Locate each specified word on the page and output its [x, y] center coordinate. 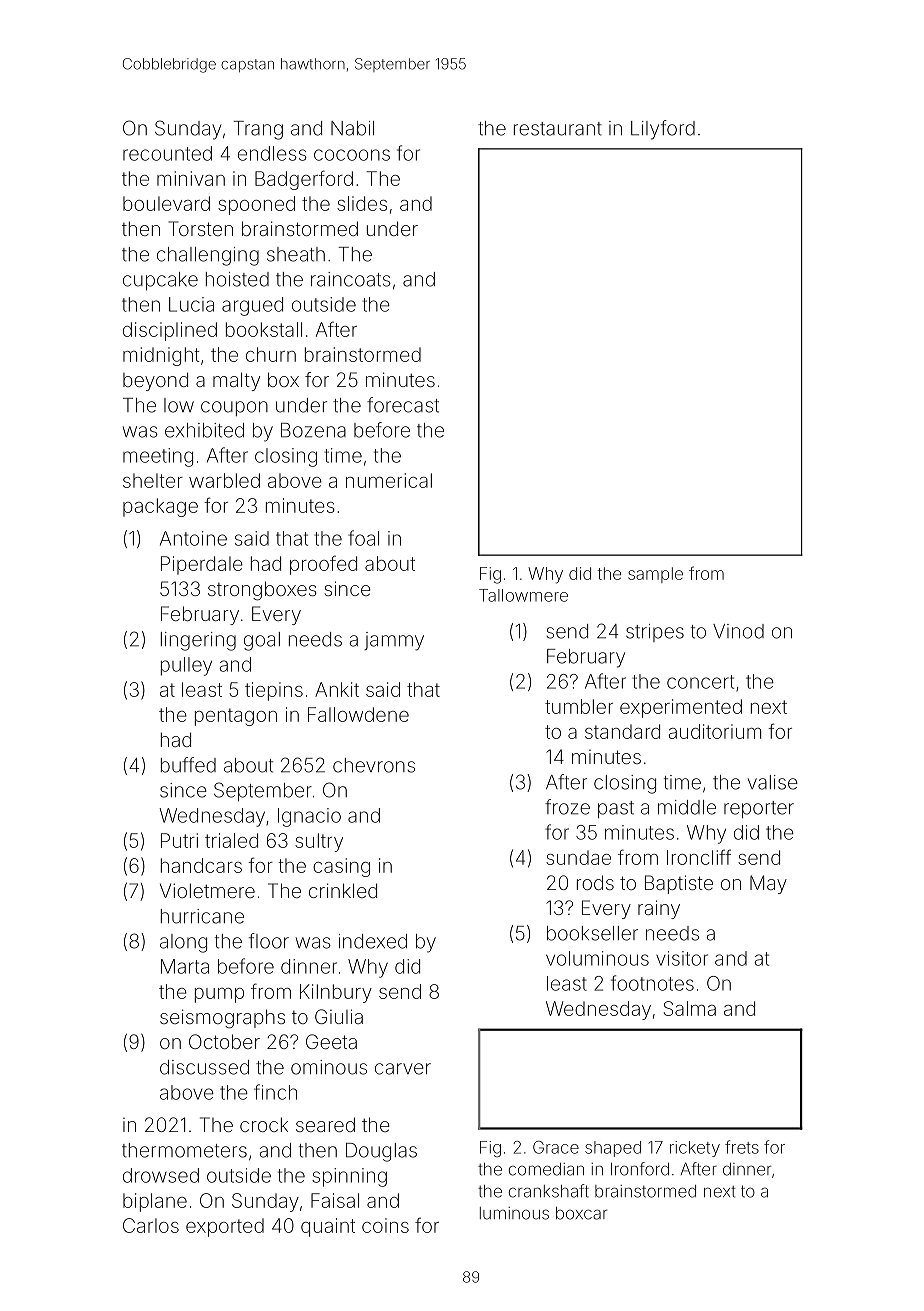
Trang [258, 130]
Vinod [738, 631]
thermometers [184, 1150]
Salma [690, 1008]
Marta [185, 966]
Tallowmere [523, 595]
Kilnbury [336, 993]
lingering [198, 641]
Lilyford [663, 130]
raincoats [351, 279]
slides [362, 203]
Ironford [640, 1169]
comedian [546, 1169]
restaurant [558, 129]
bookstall [264, 329]
